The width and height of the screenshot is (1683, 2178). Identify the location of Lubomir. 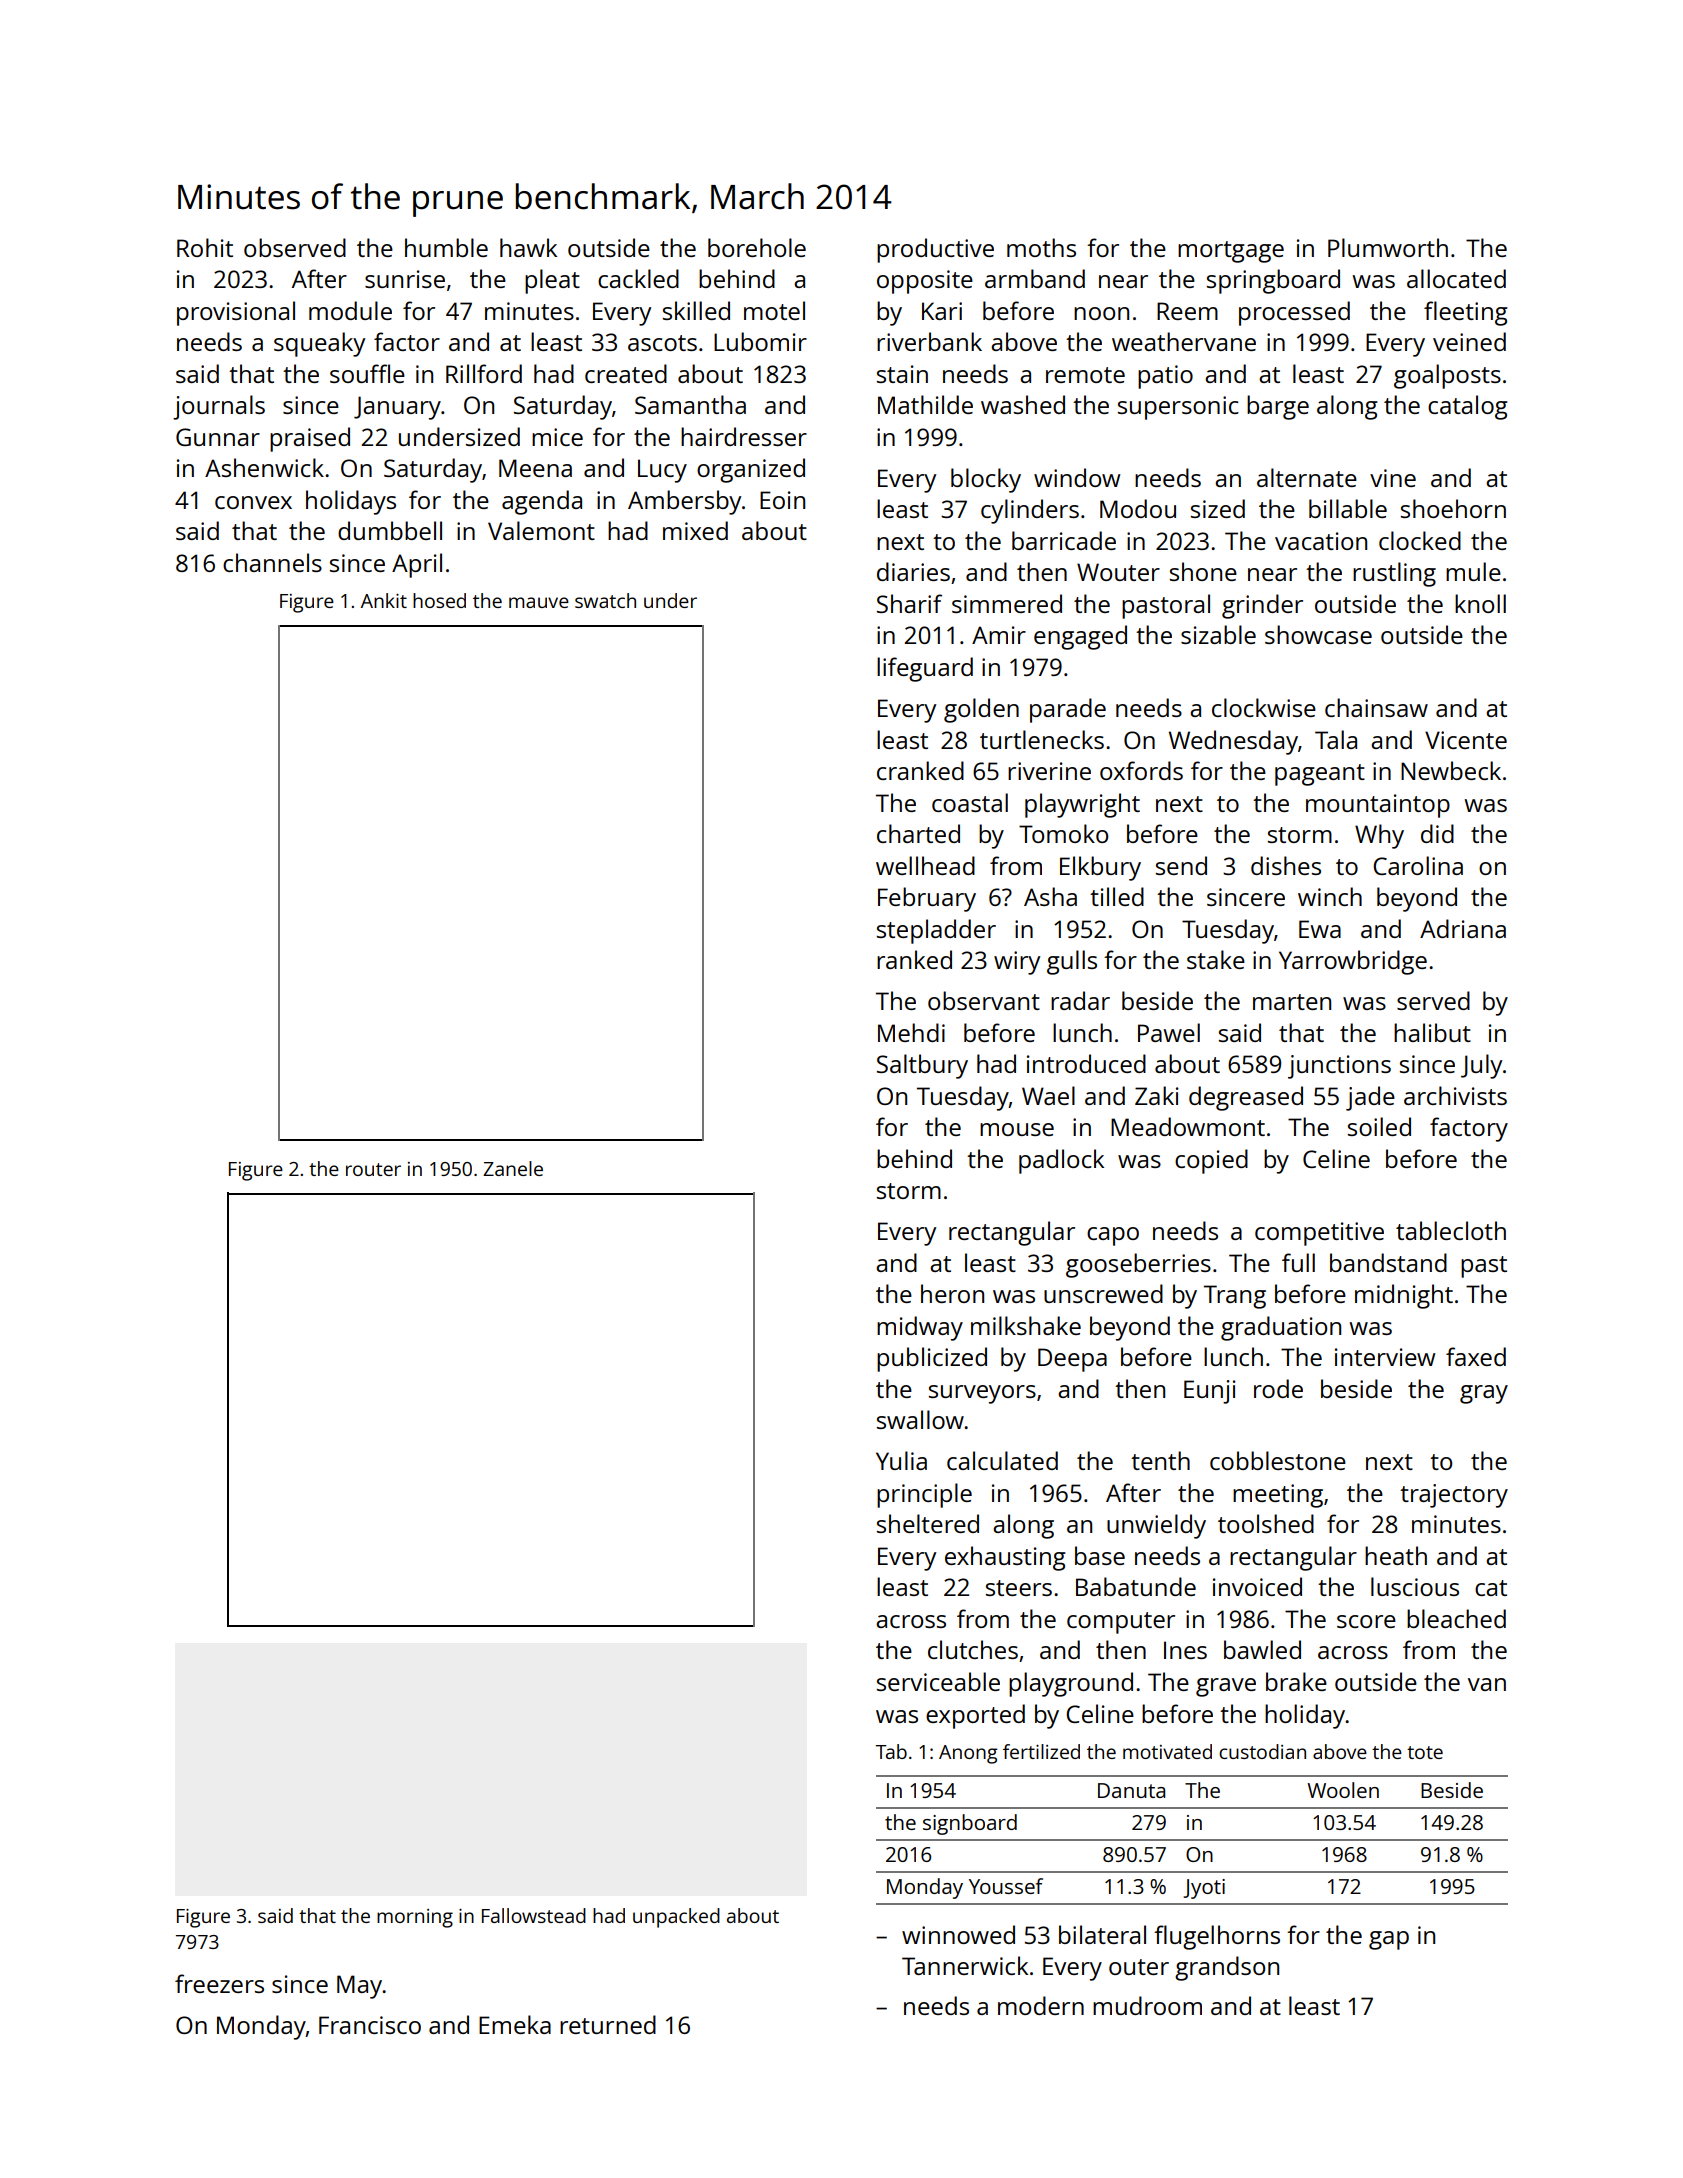
(760, 341).
